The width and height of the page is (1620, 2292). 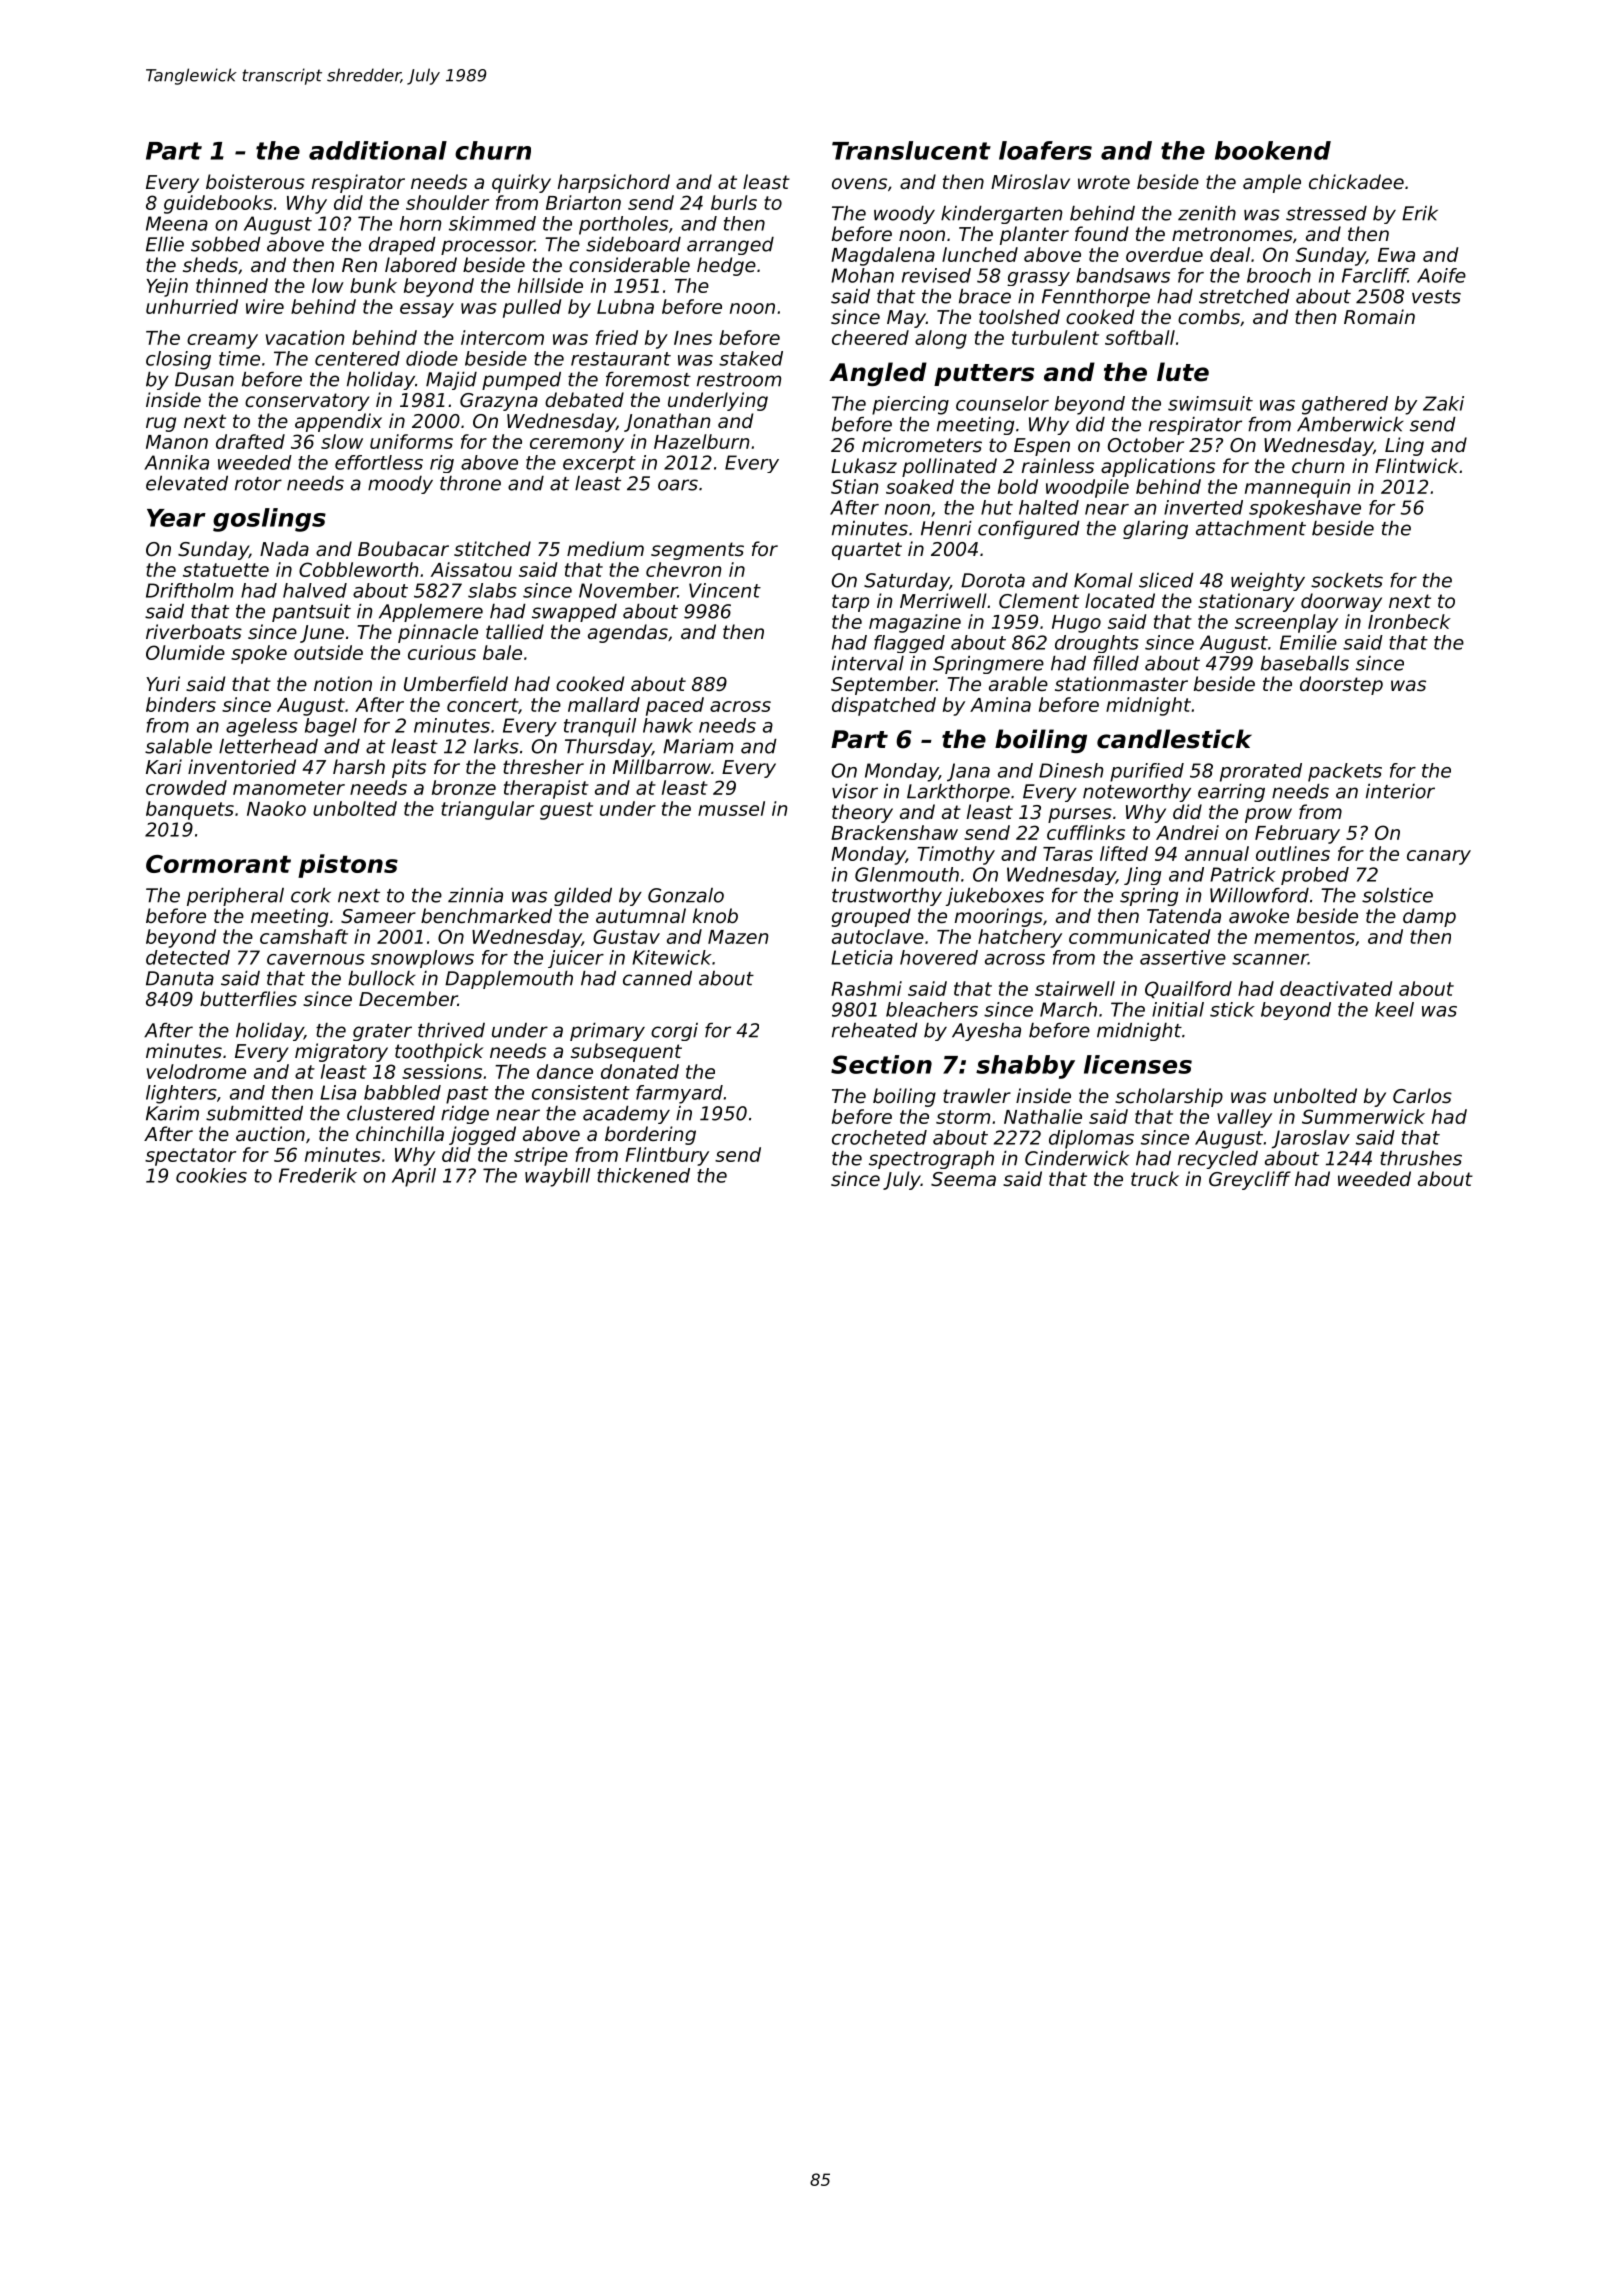 What do you see at coordinates (1019, 316) in the page?
I see `toolshed` at bounding box center [1019, 316].
